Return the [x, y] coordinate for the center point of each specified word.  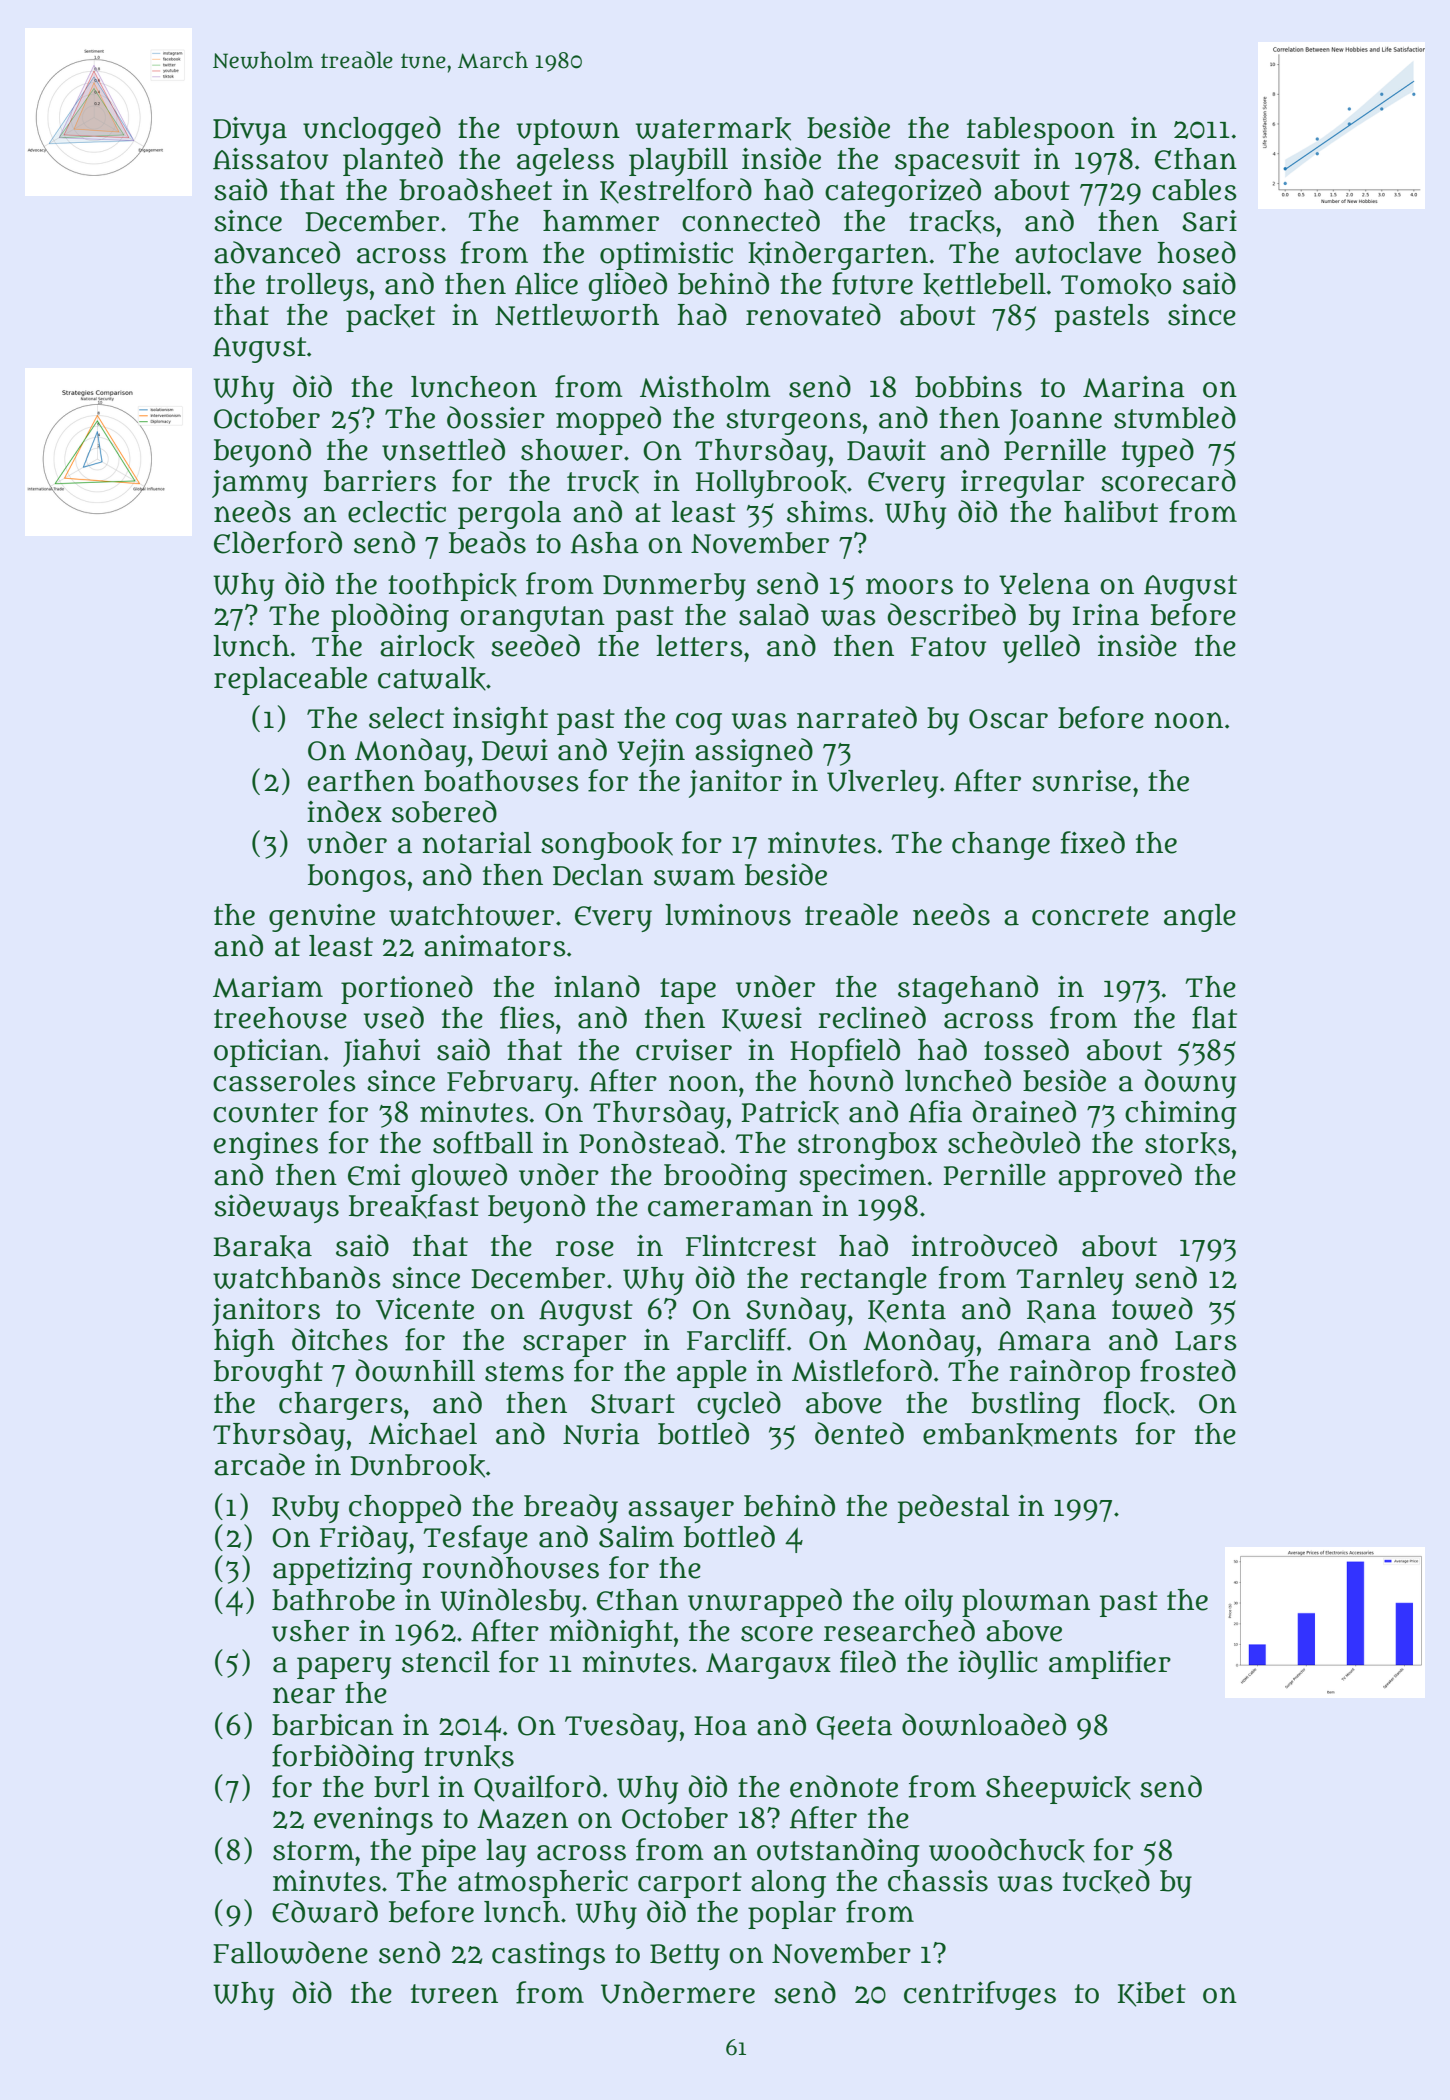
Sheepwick [1058, 1790]
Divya [250, 131]
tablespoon [1041, 131]
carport [690, 1885]
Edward [325, 1911]
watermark [713, 129]
